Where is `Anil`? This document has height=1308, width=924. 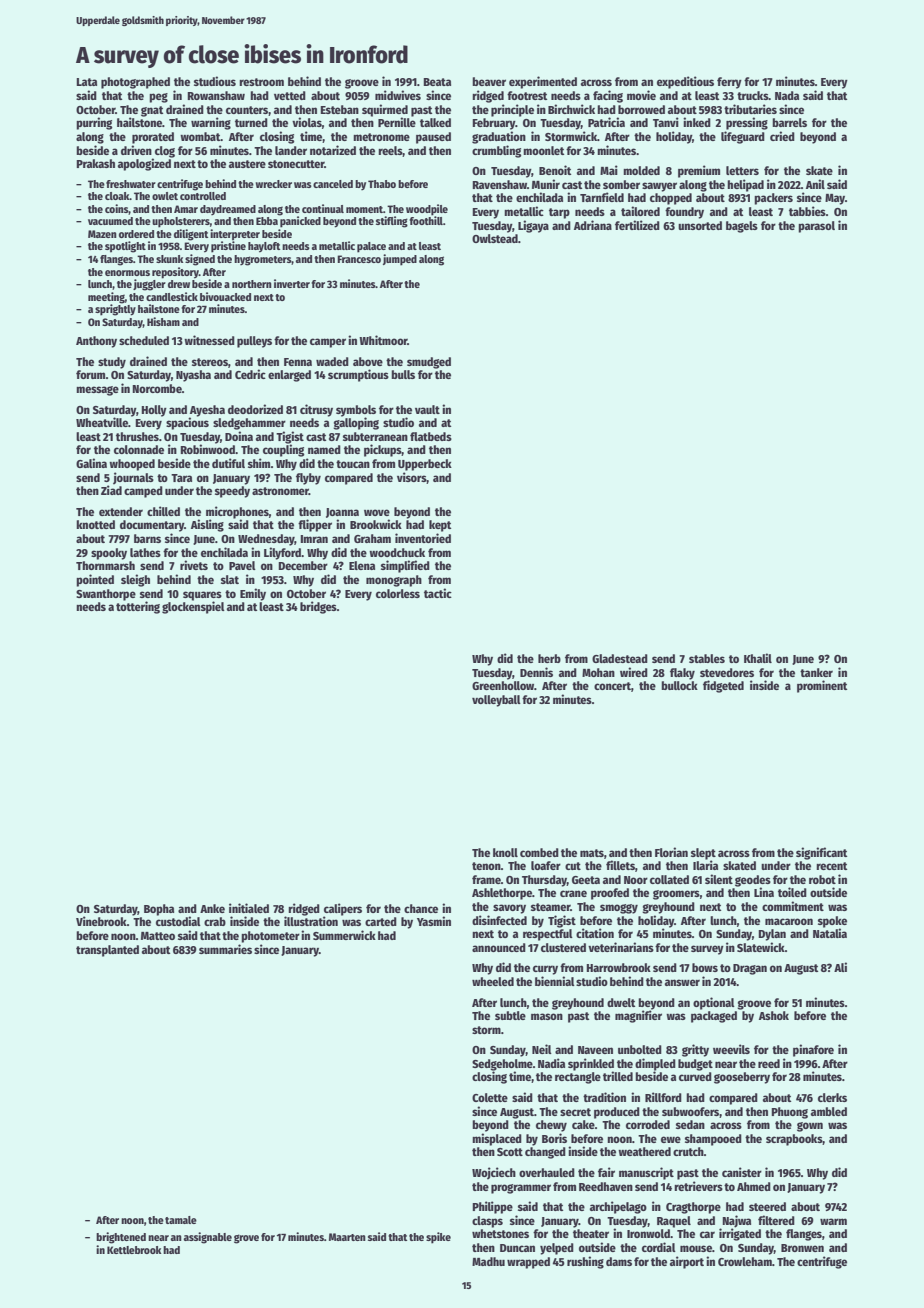
Anil is located at coordinates (815, 184).
